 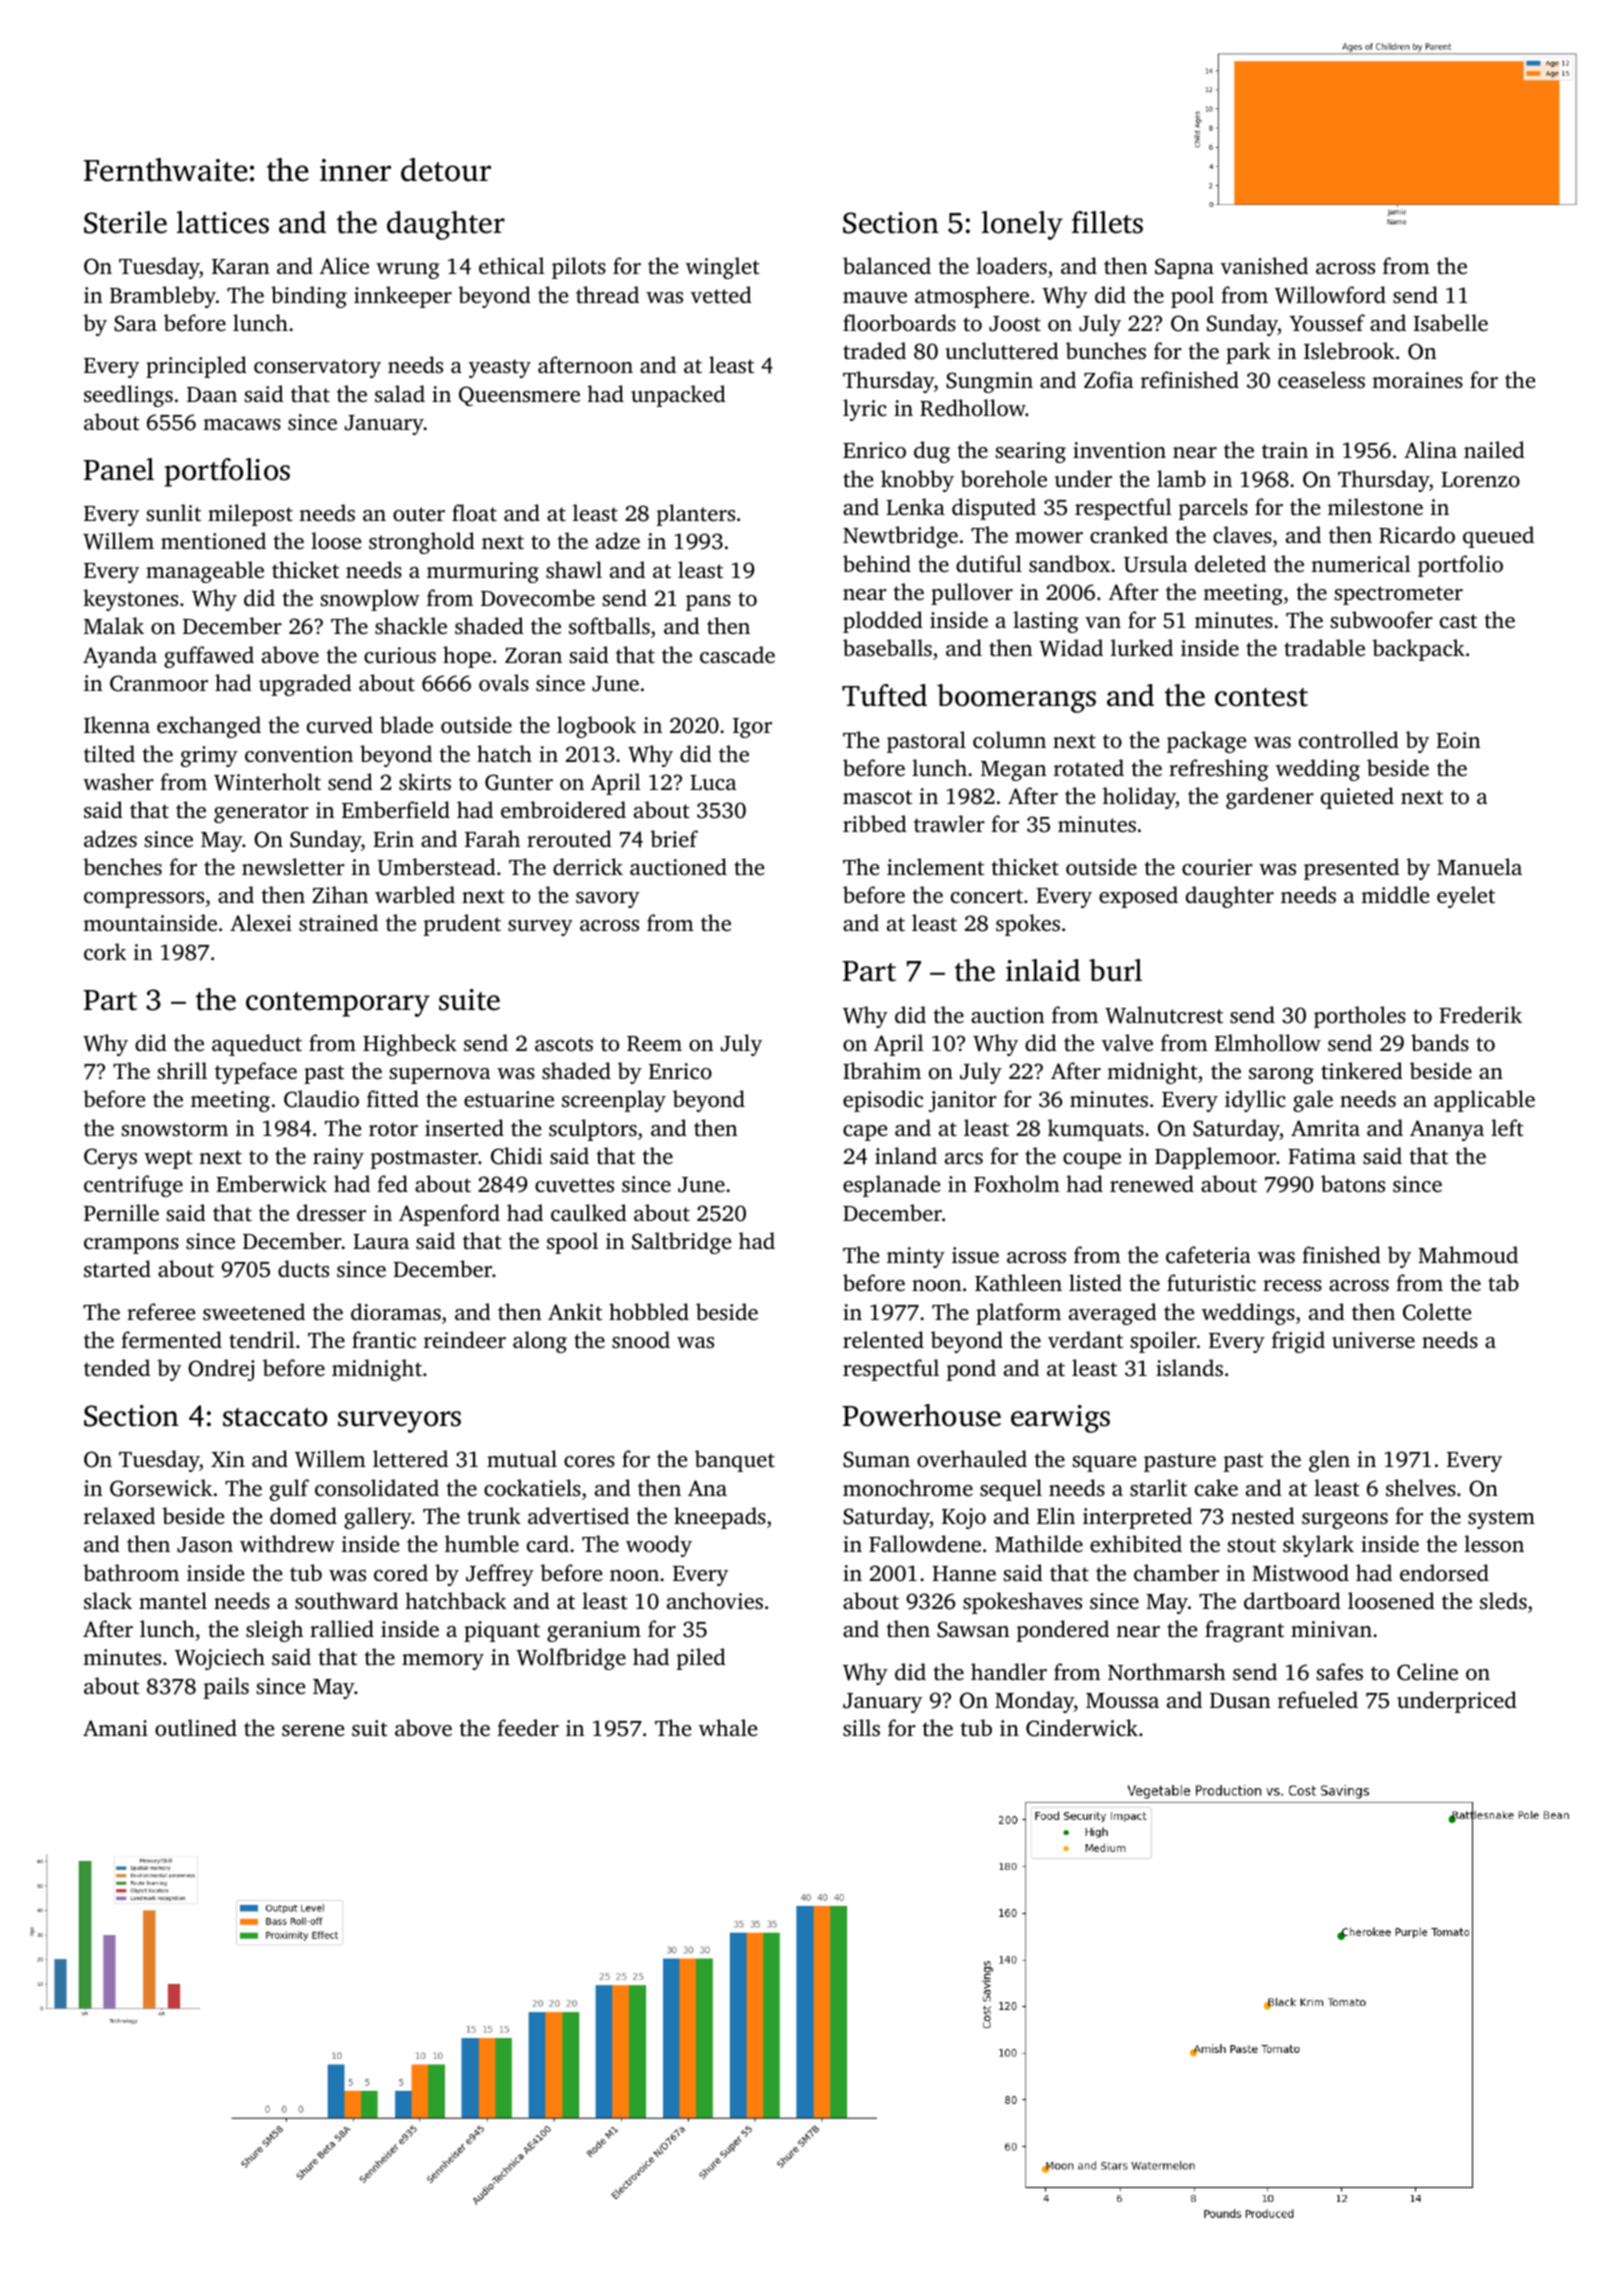 What do you see at coordinates (115, 1728) in the screenshot?
I see `Amani` at bounding box center [115, 1728].
